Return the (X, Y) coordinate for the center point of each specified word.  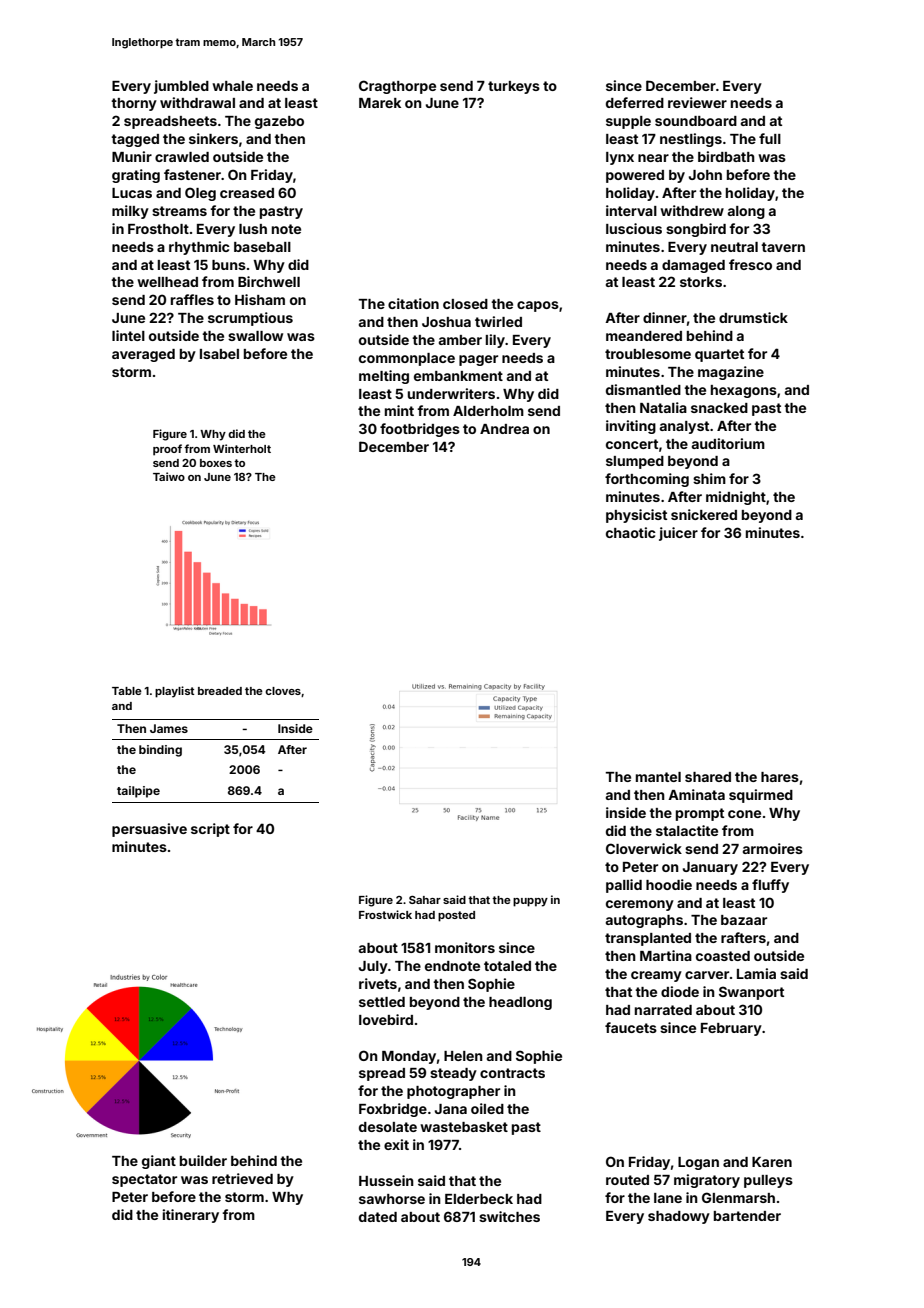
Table (127, 691)
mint (399, 410)
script (210, 830)
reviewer (697, 102)
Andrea (504, 429)
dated (378, 1217)
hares (780, 777)
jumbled (181, 87)
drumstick (753, 317)
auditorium (728, 443)
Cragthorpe (397, 87)
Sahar (425, 900)
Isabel (219, 354)
